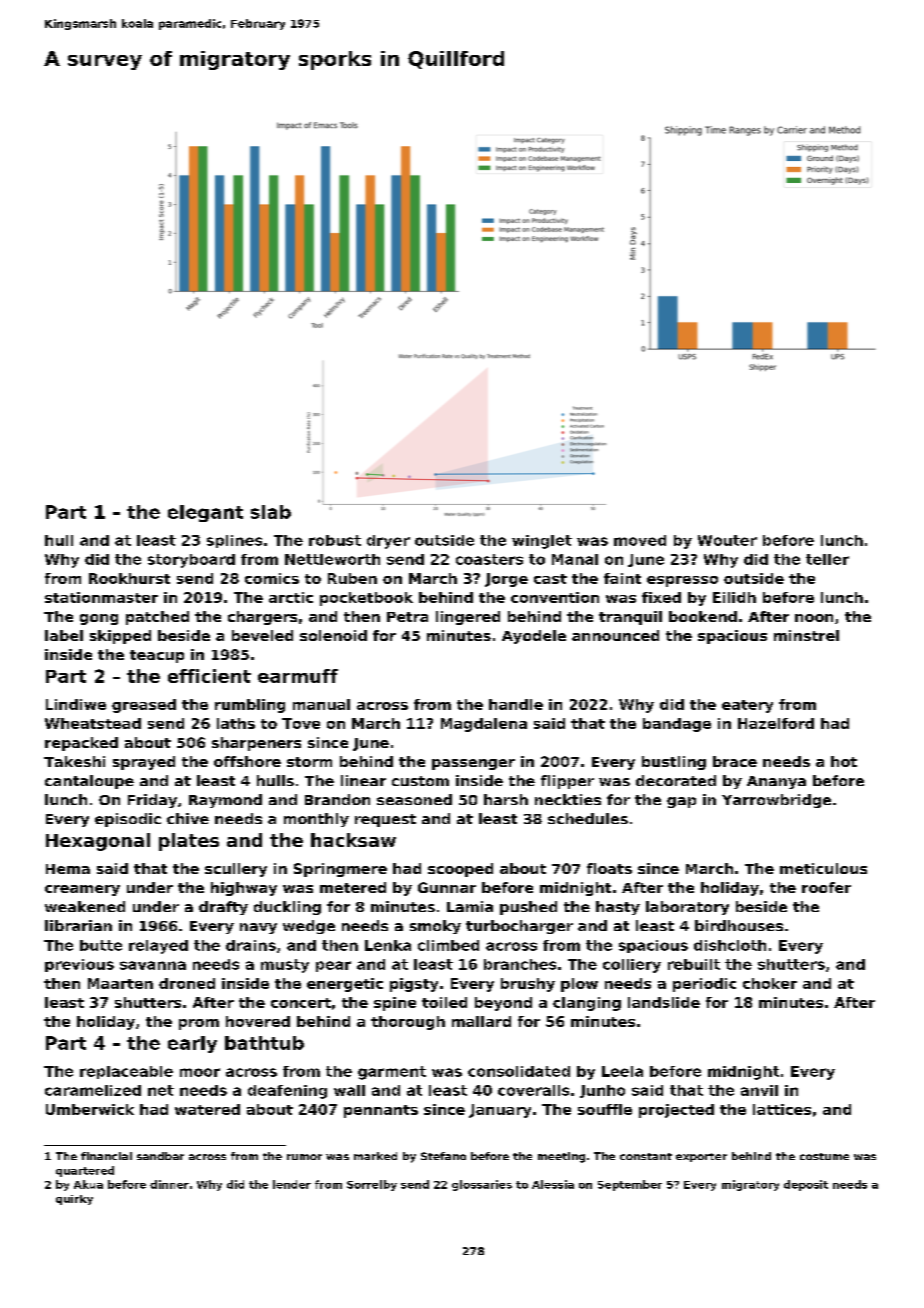  Describe the element at coordinates (271, 512) in the screenshot. I see `slab` at that location.
